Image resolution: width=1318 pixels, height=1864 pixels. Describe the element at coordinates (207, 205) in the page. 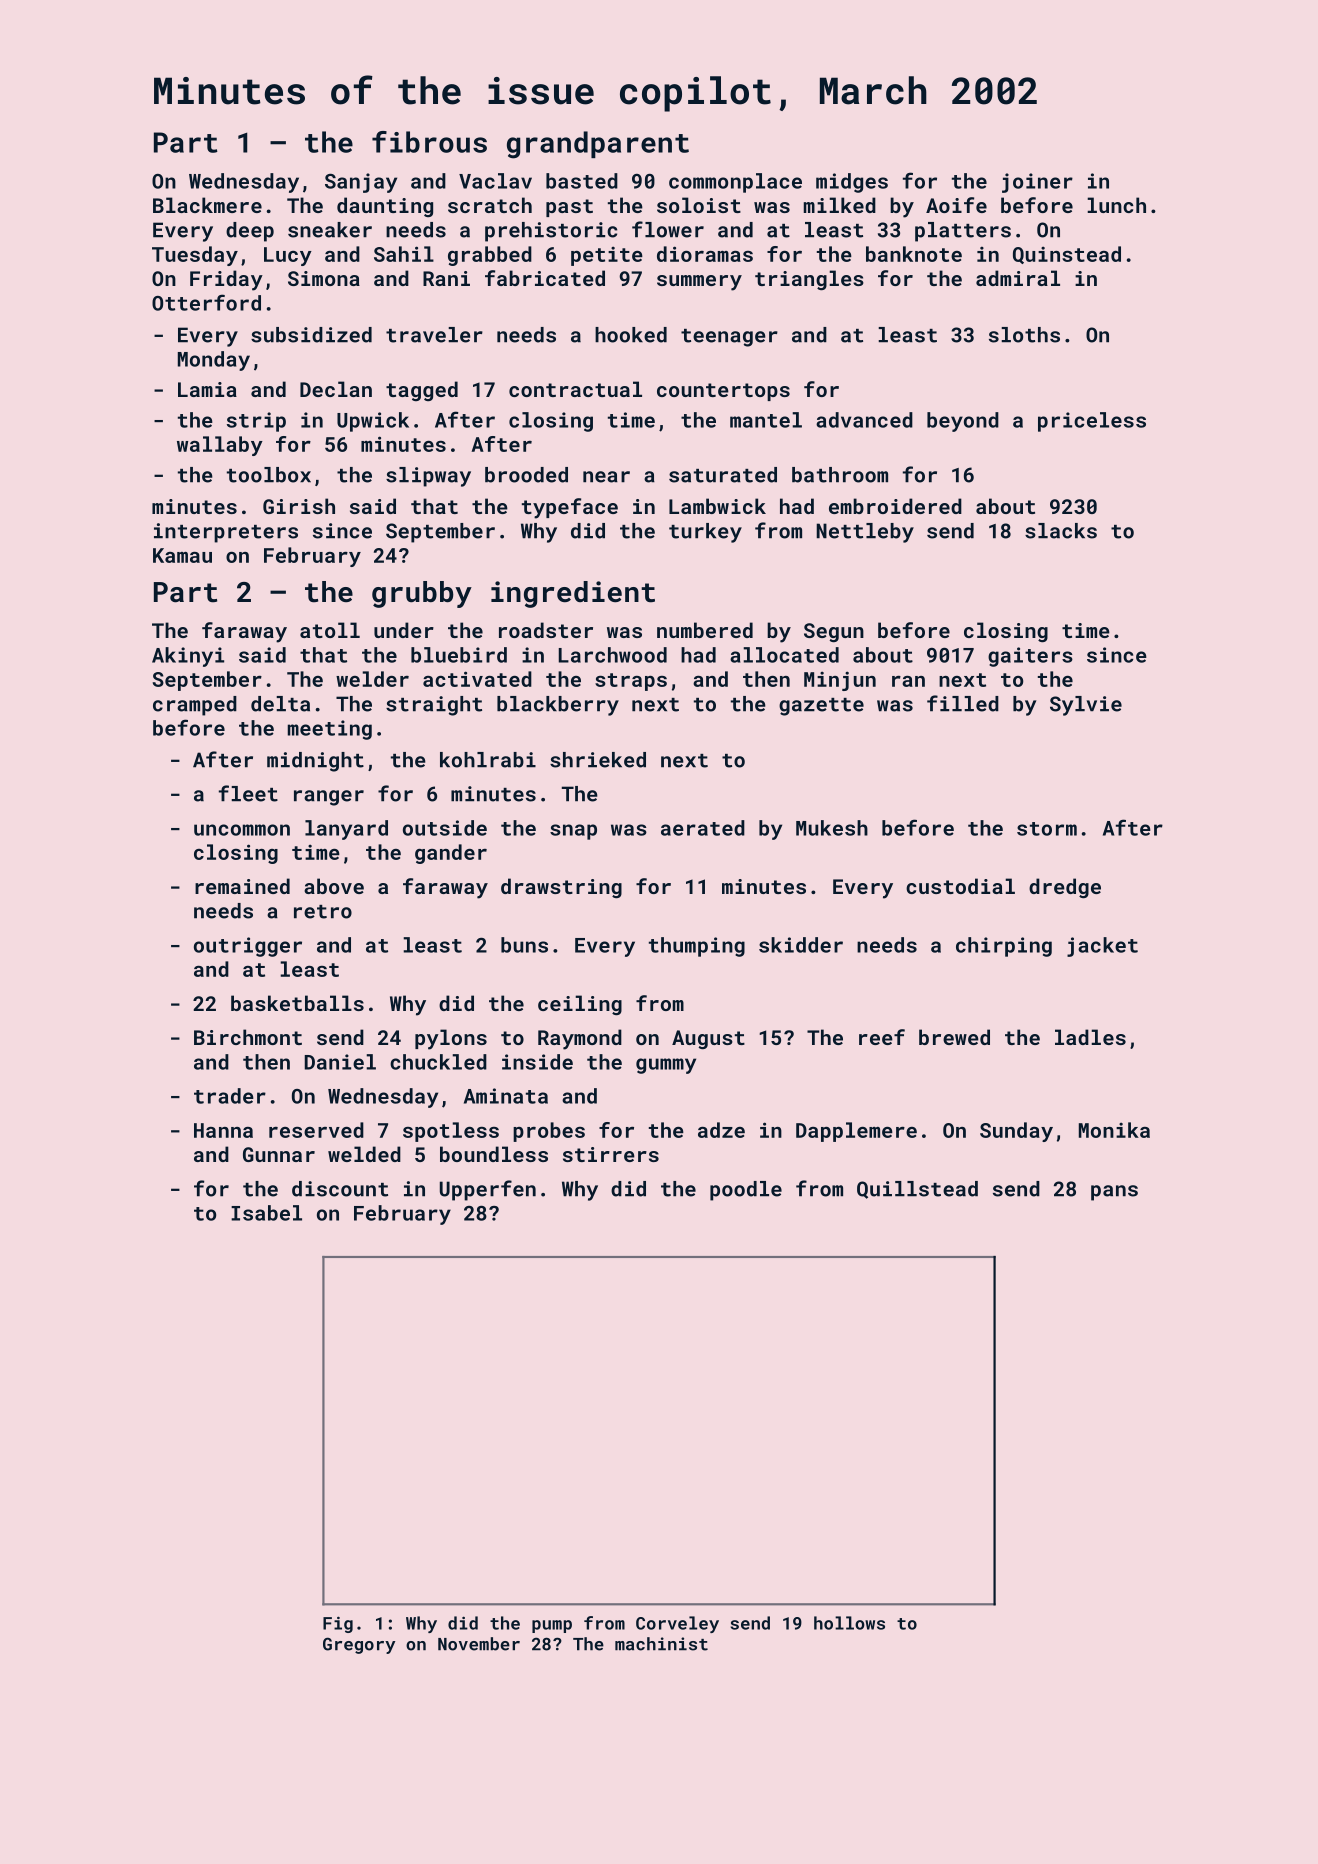

I see `Blackmere` at that location.
